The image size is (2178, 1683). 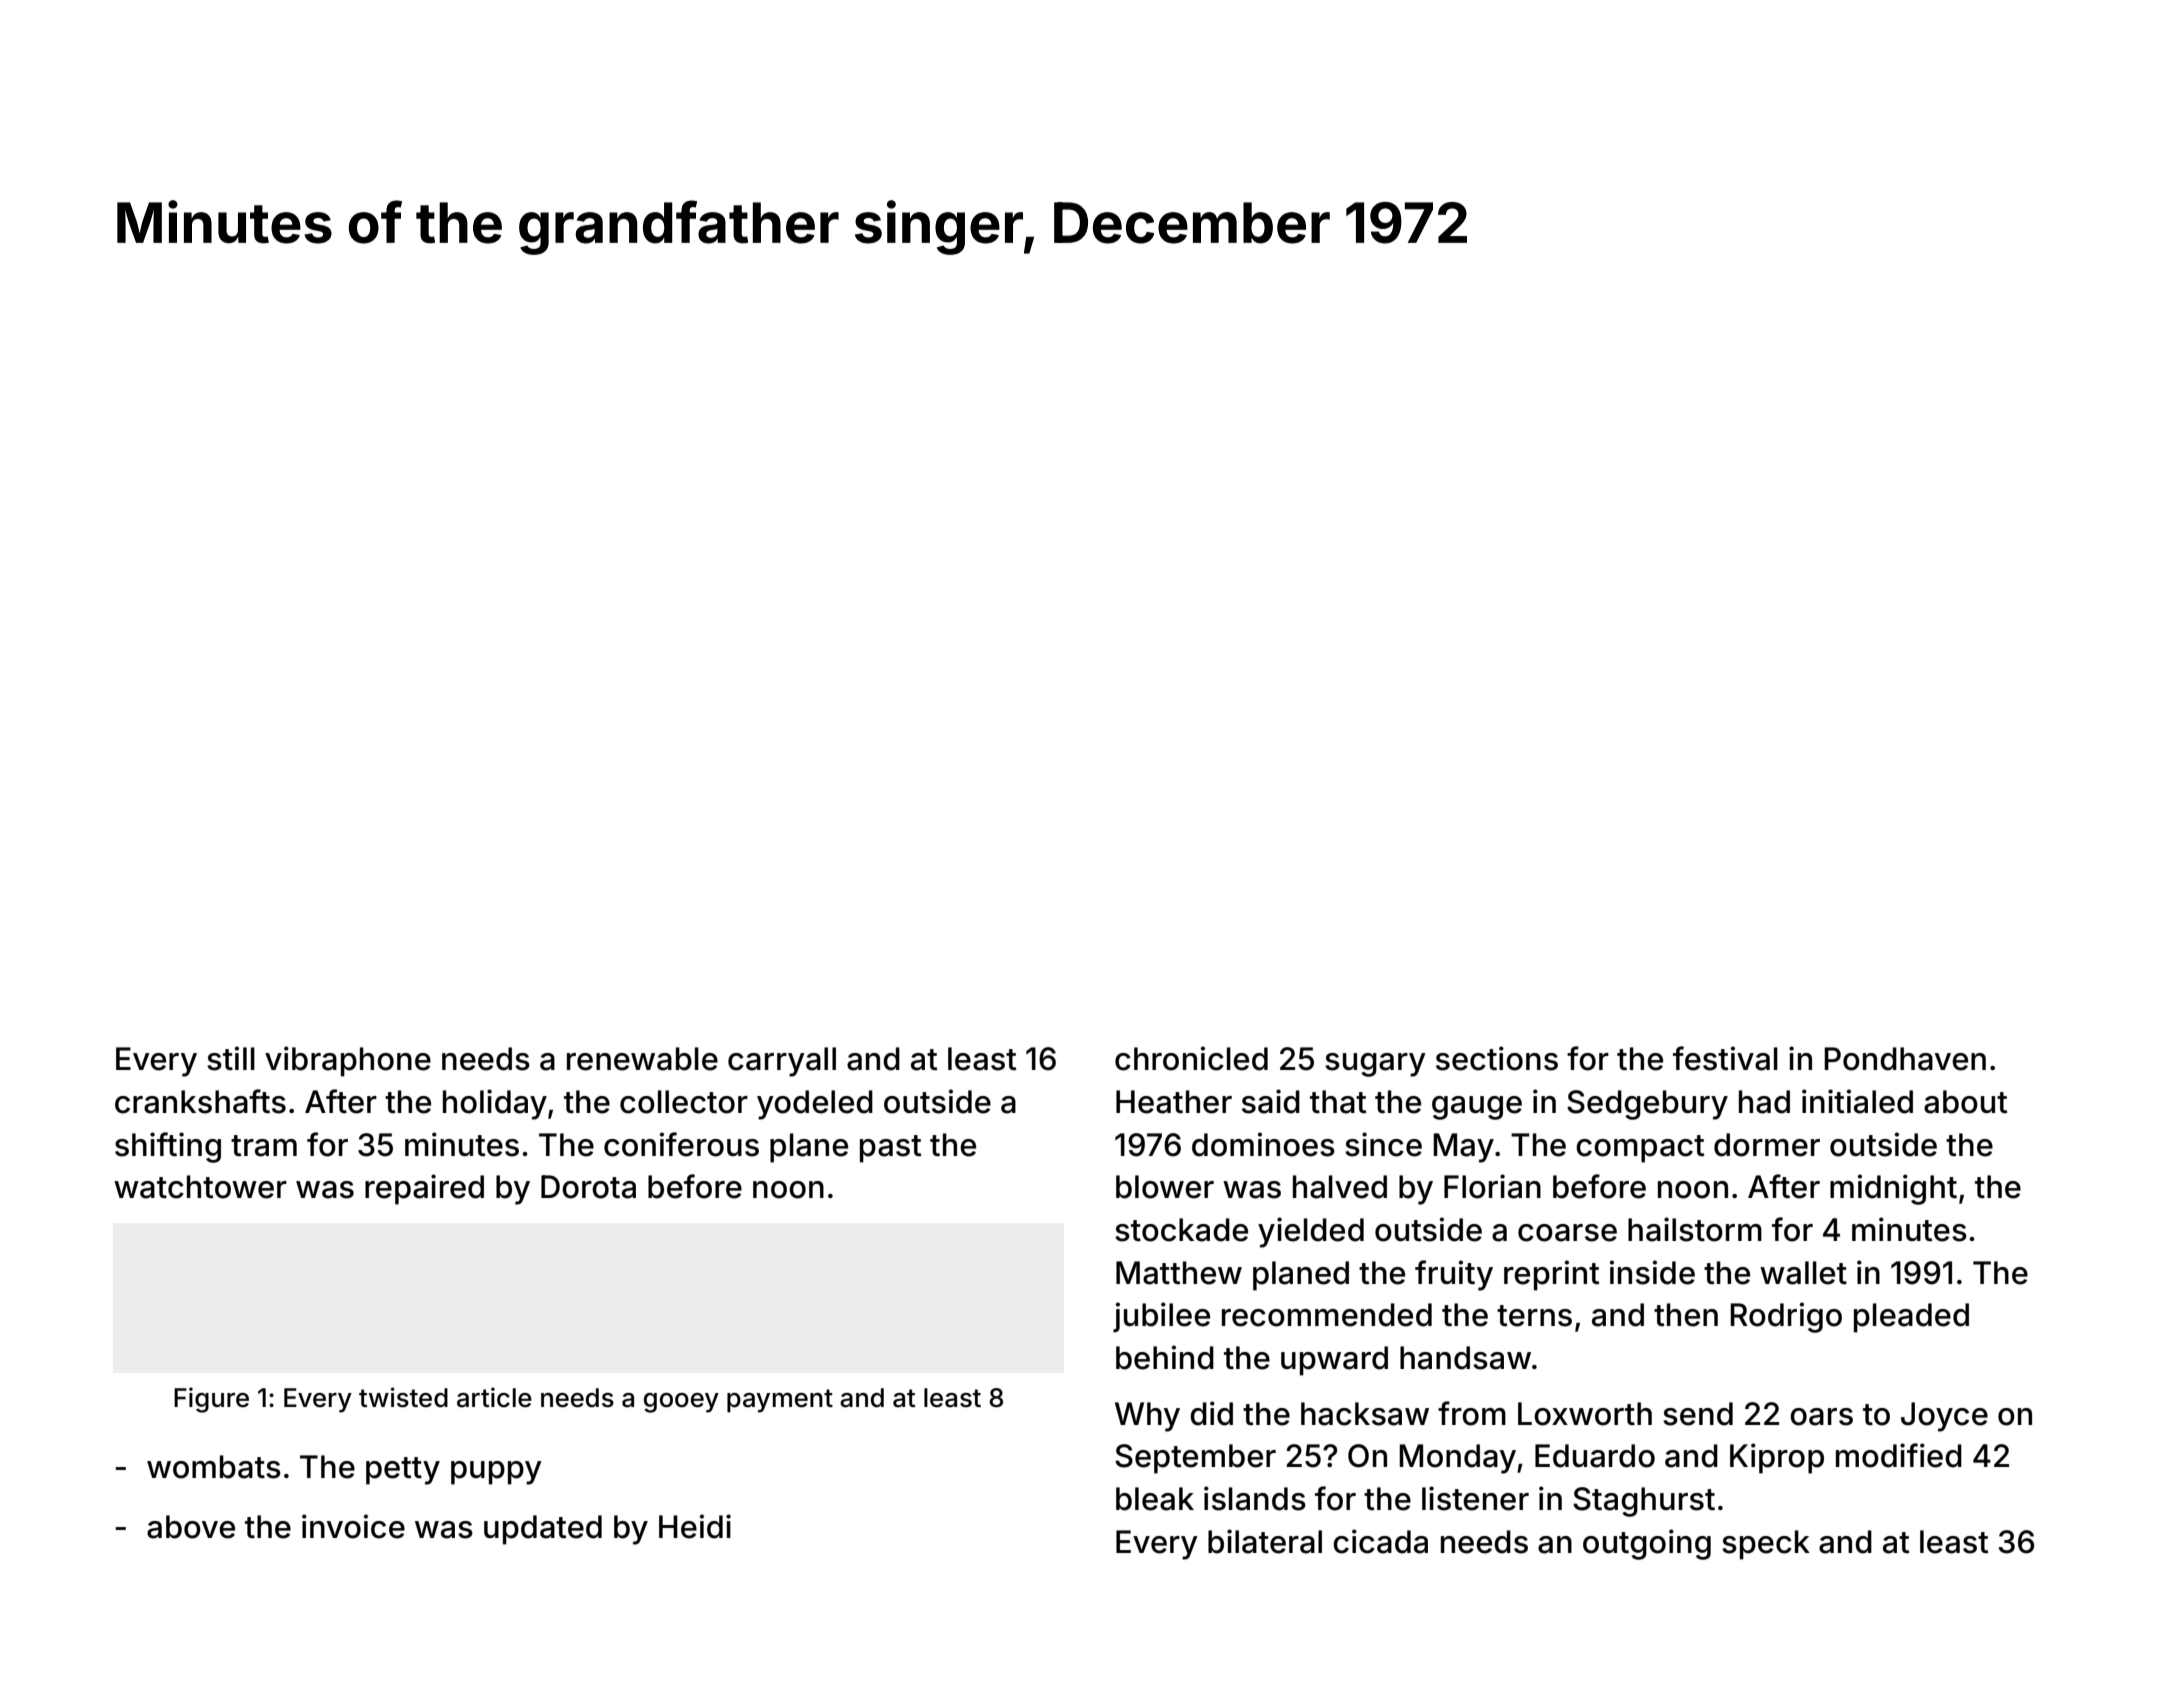 I want to click on wallet, so click(x=1803, y=1273).
